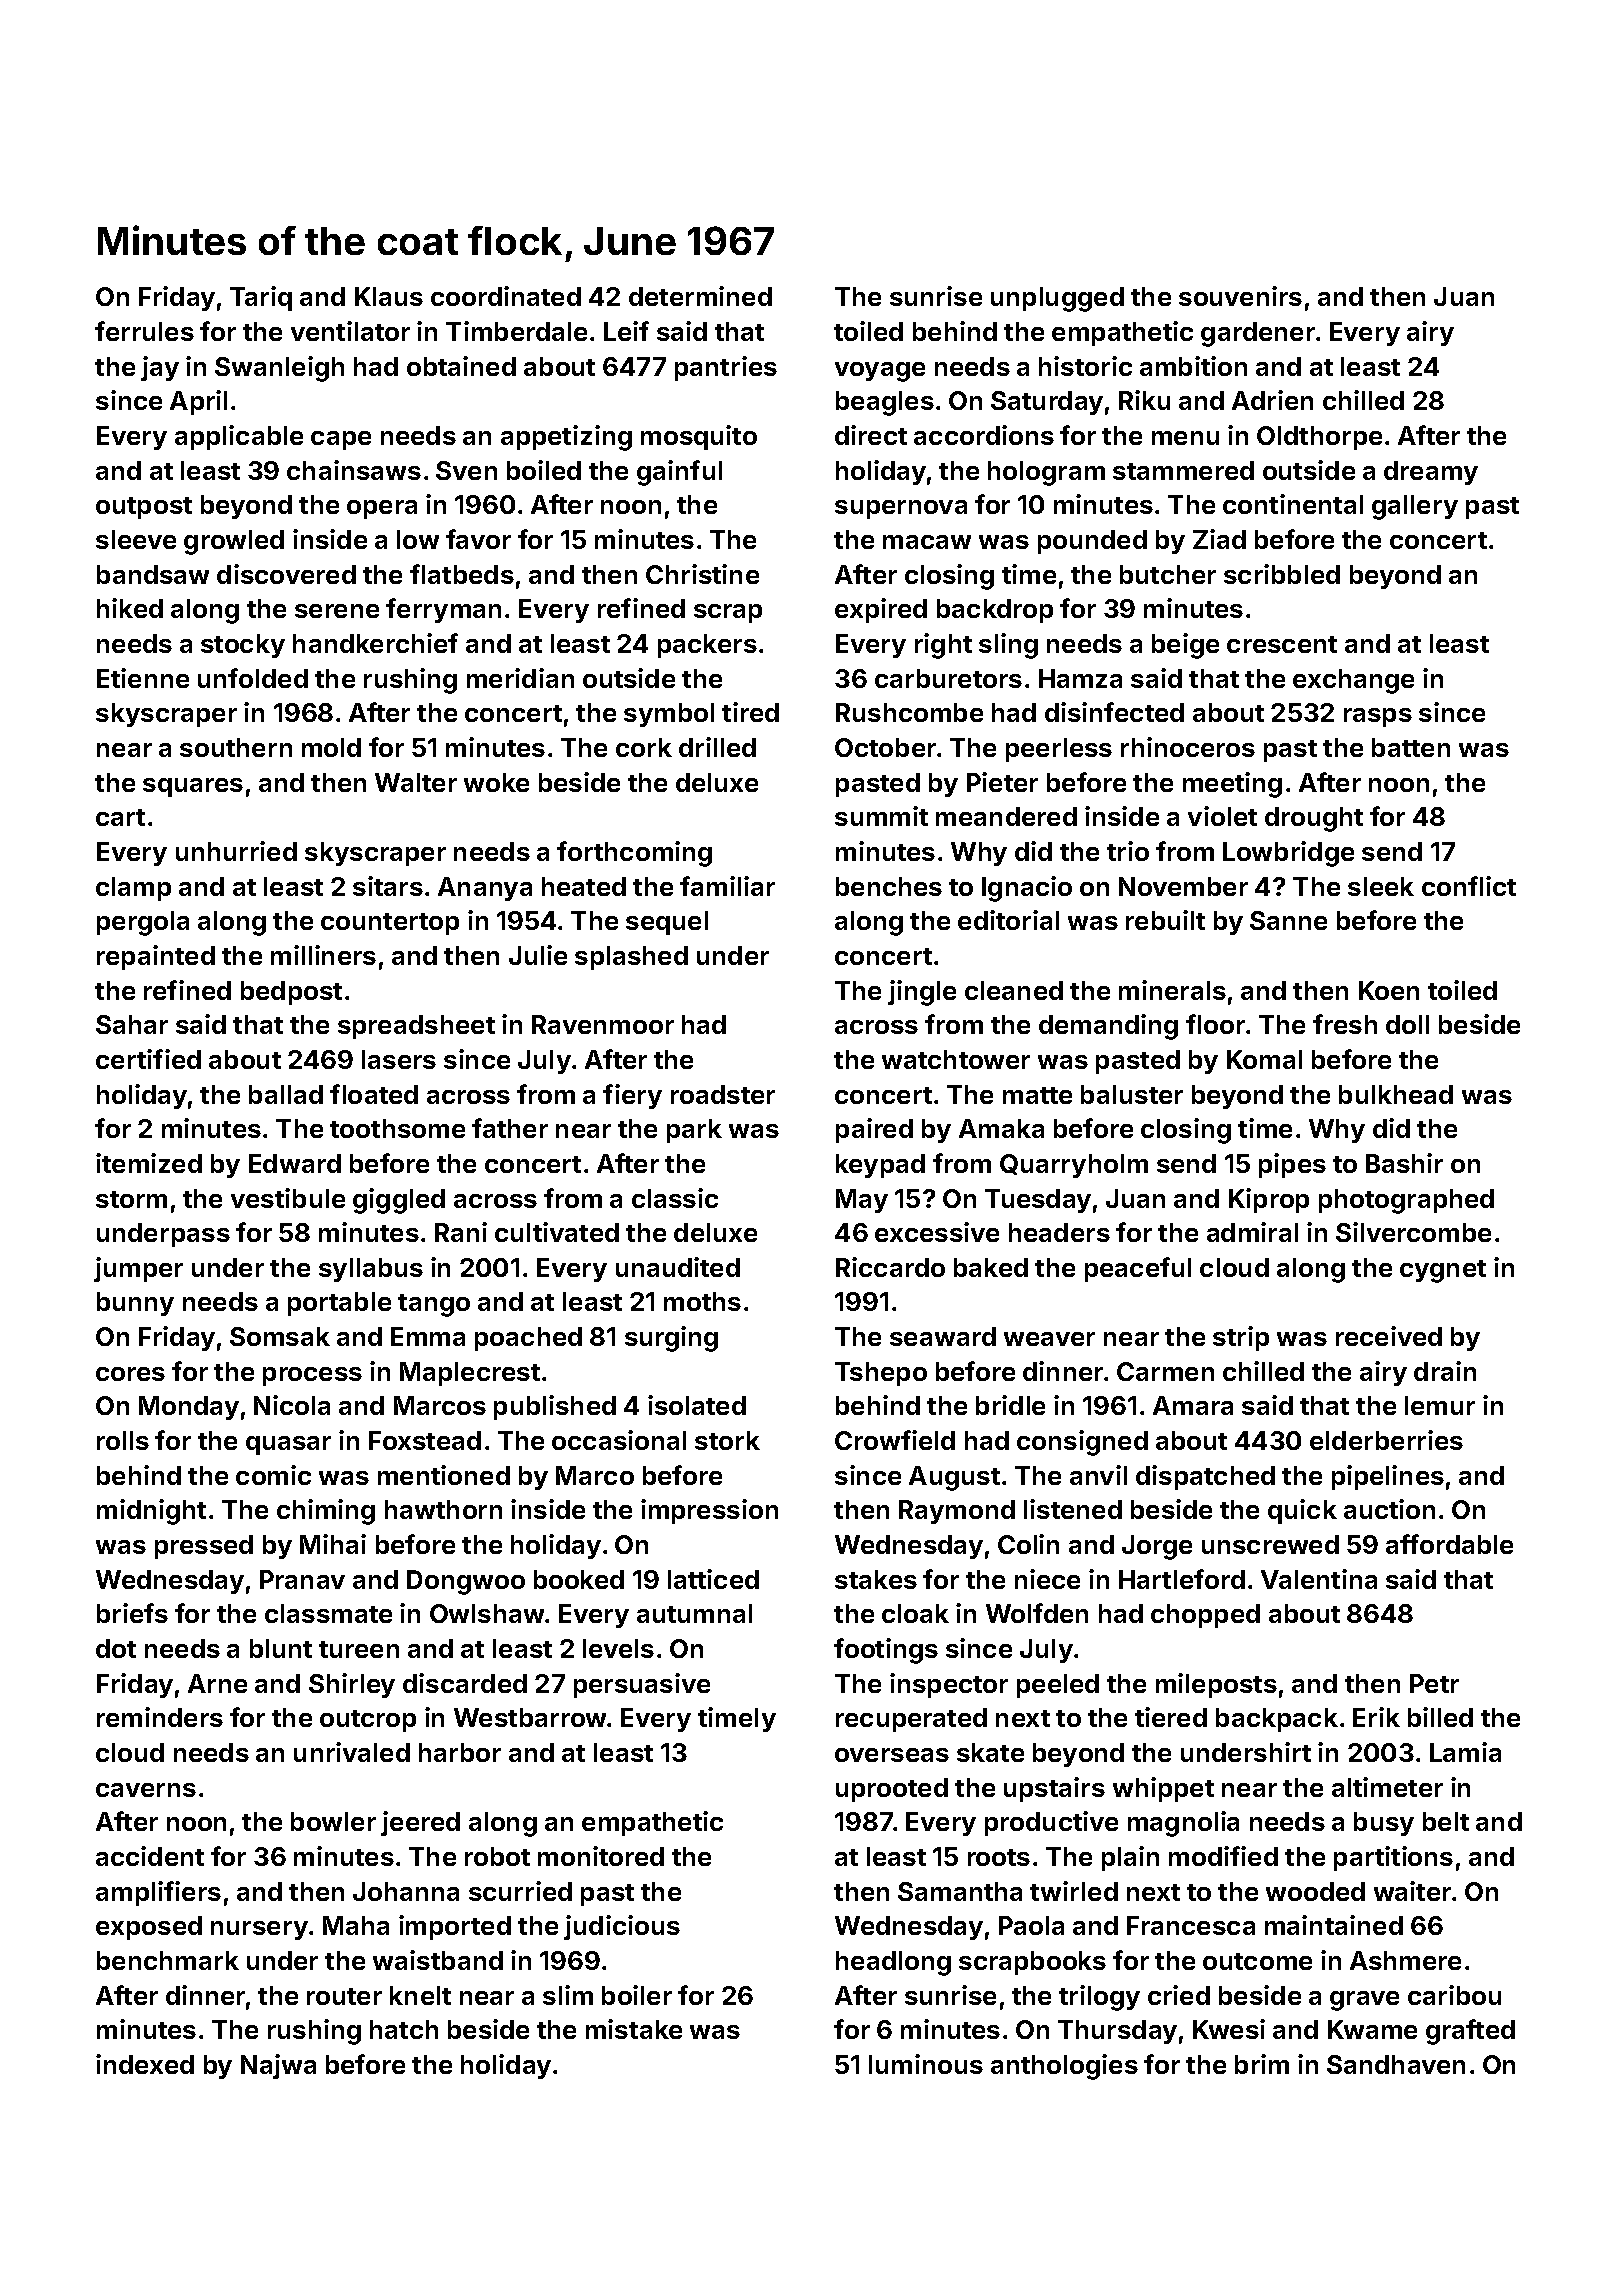 The width and height of the document is (1620, 2292). What do you see at coordinates (700, 296) in the document?
I see `determined` at bounding box center [700, 296].
